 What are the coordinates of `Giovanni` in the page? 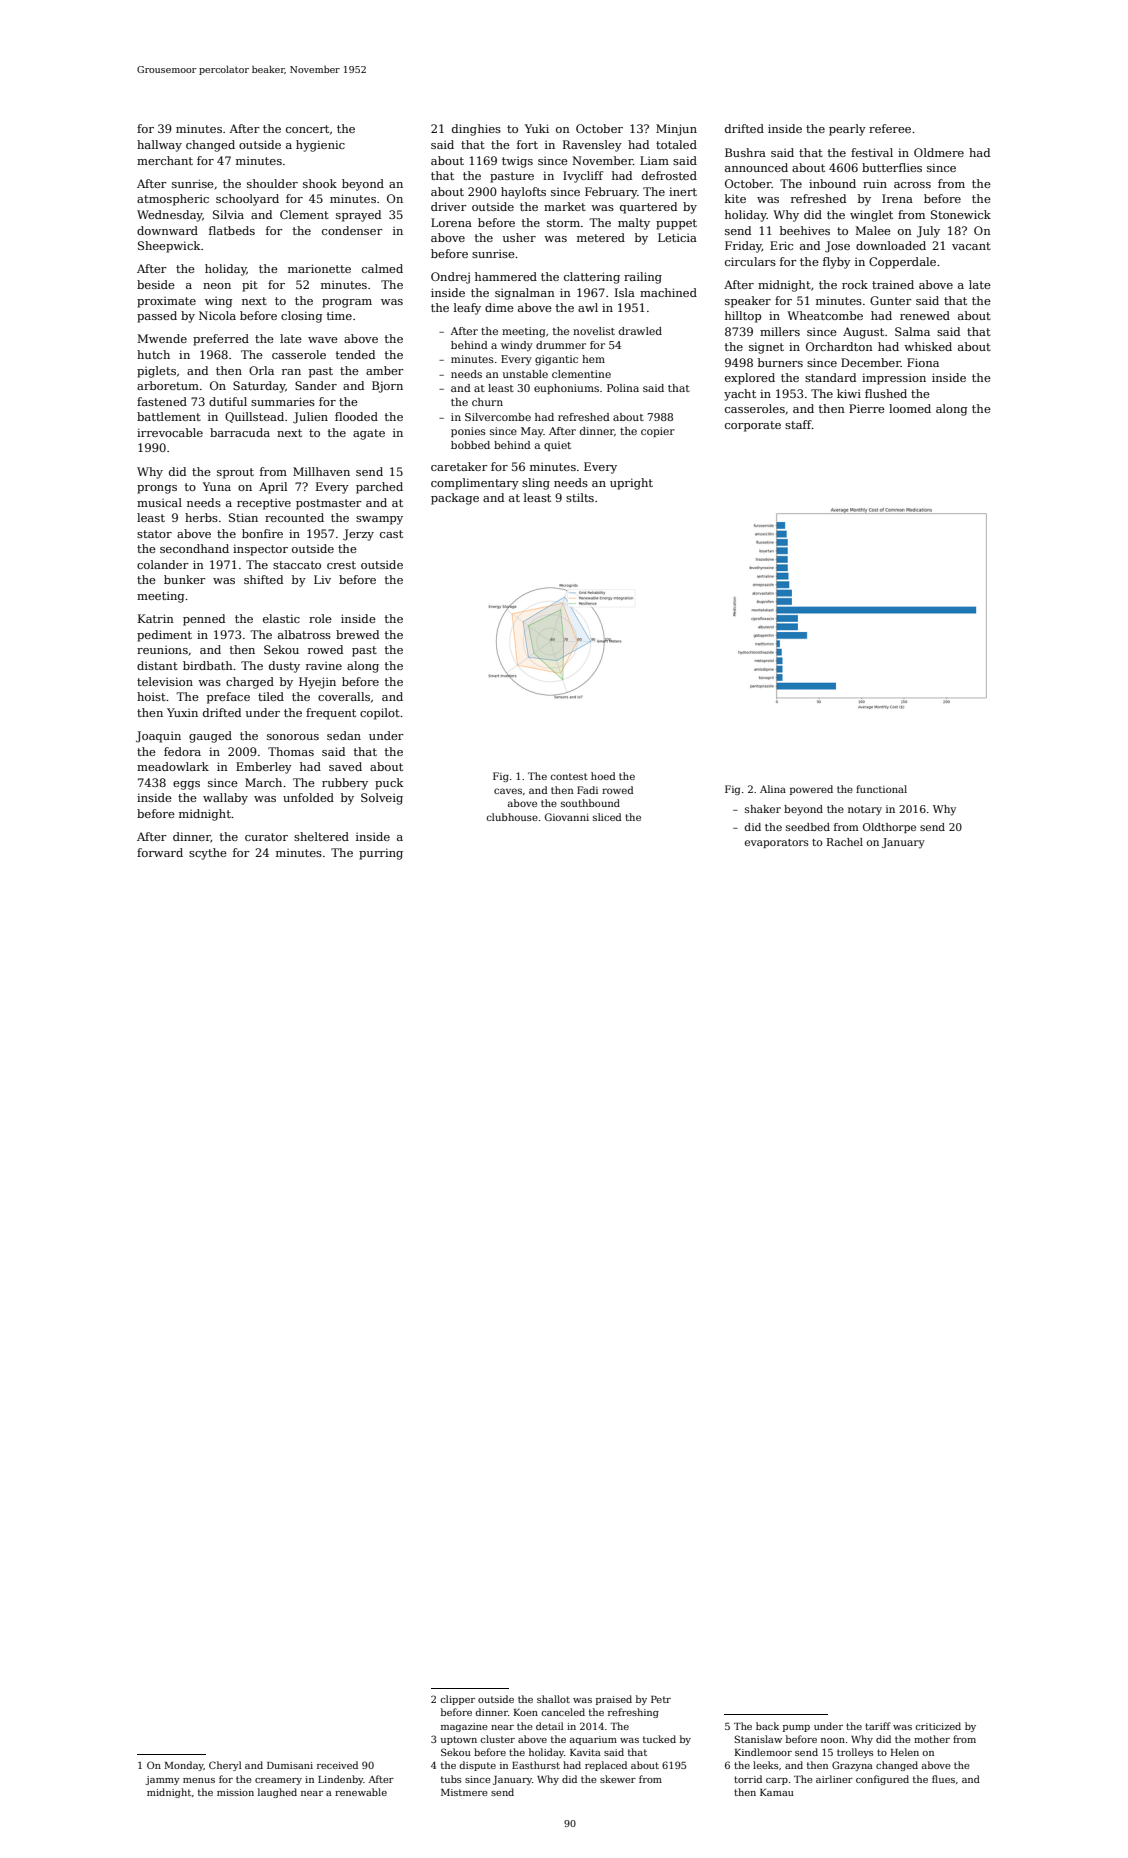 It's located at (567, 817).
